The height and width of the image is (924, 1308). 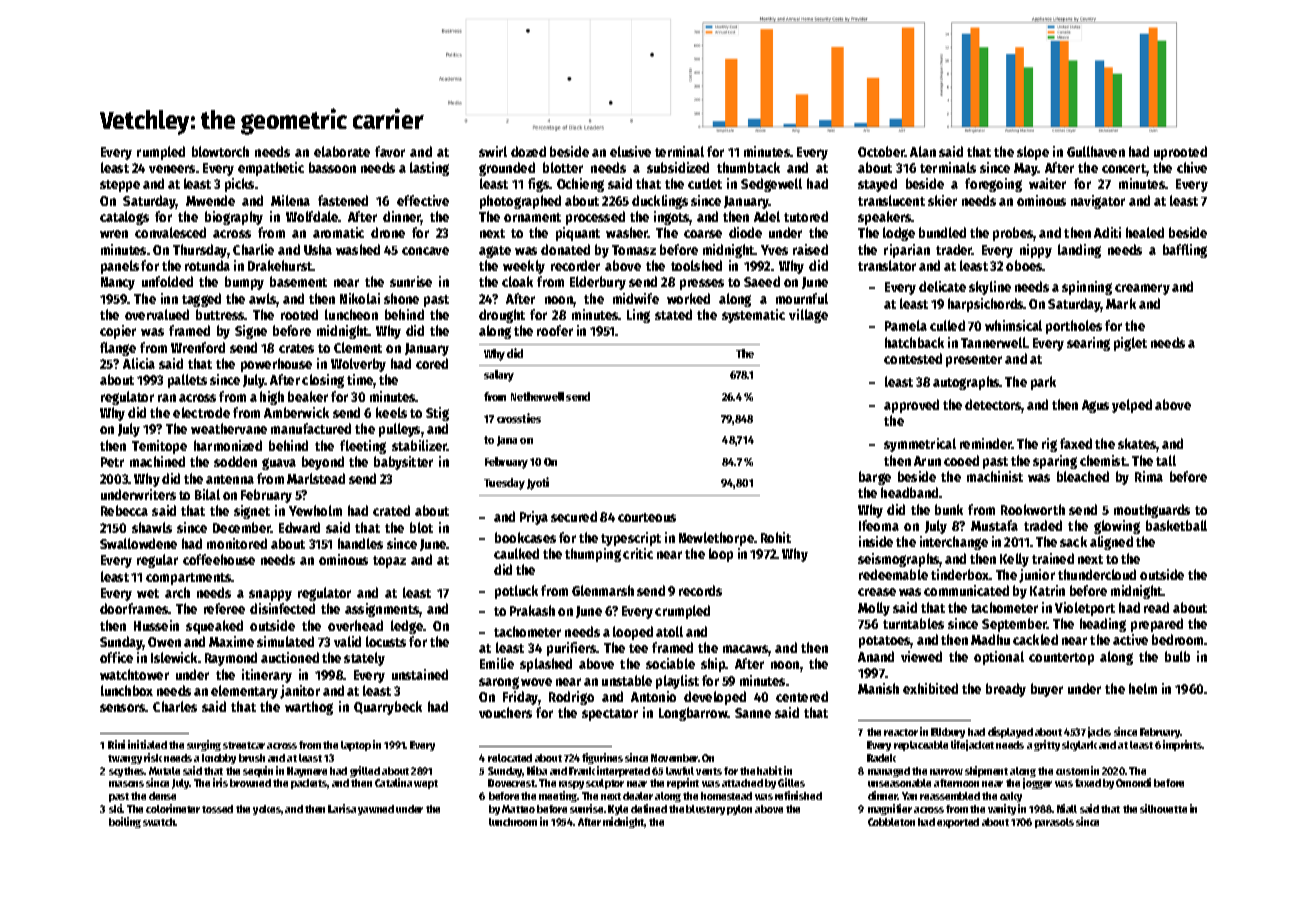 What do you see at coordinates (999, 658) in the image?
I see `optional` at bounding box center [999, 658].
